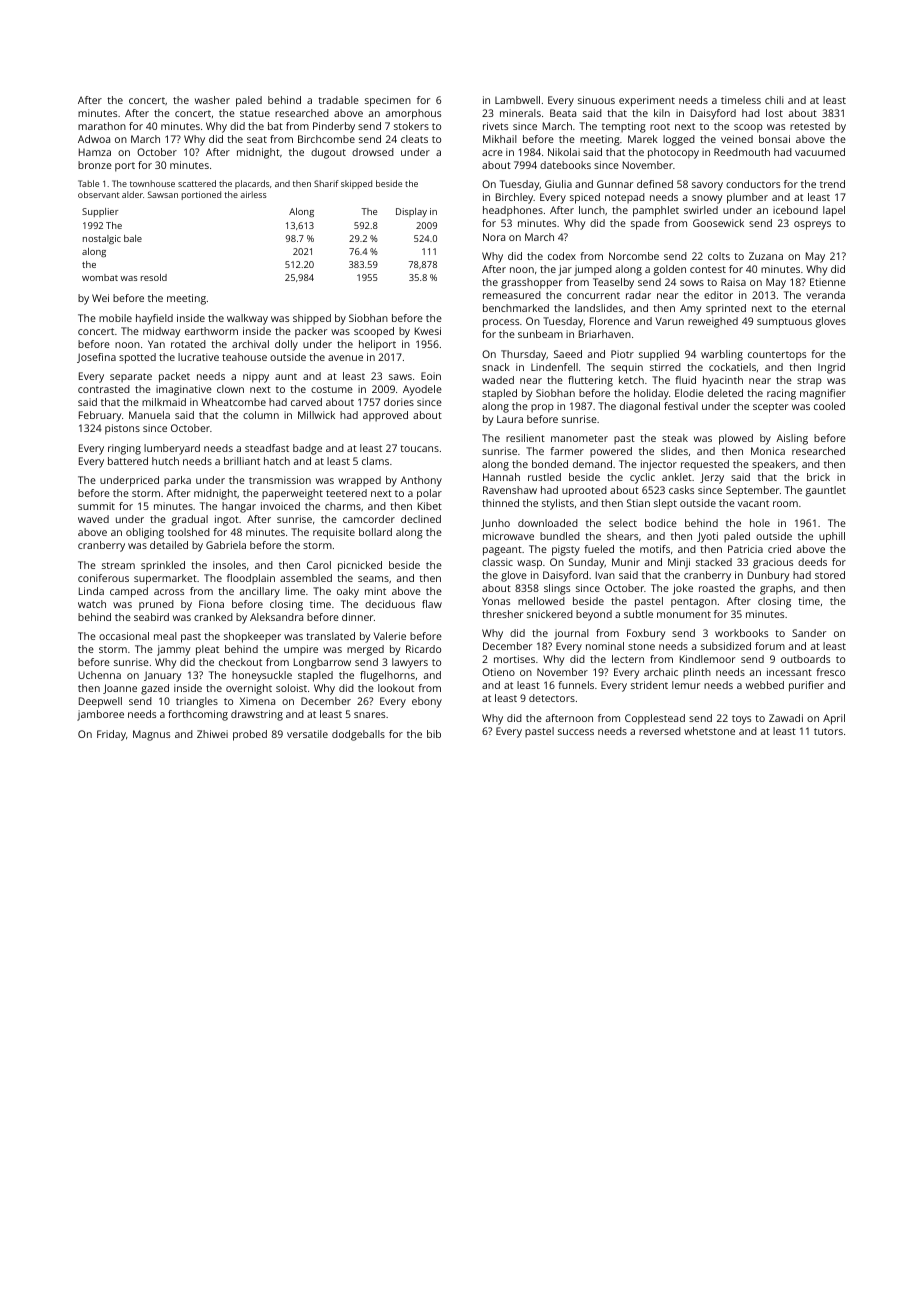  What do you see at coordinates (151, 735) in the screenshot?
I see `Magnus` at bounding box center [151, 735].
